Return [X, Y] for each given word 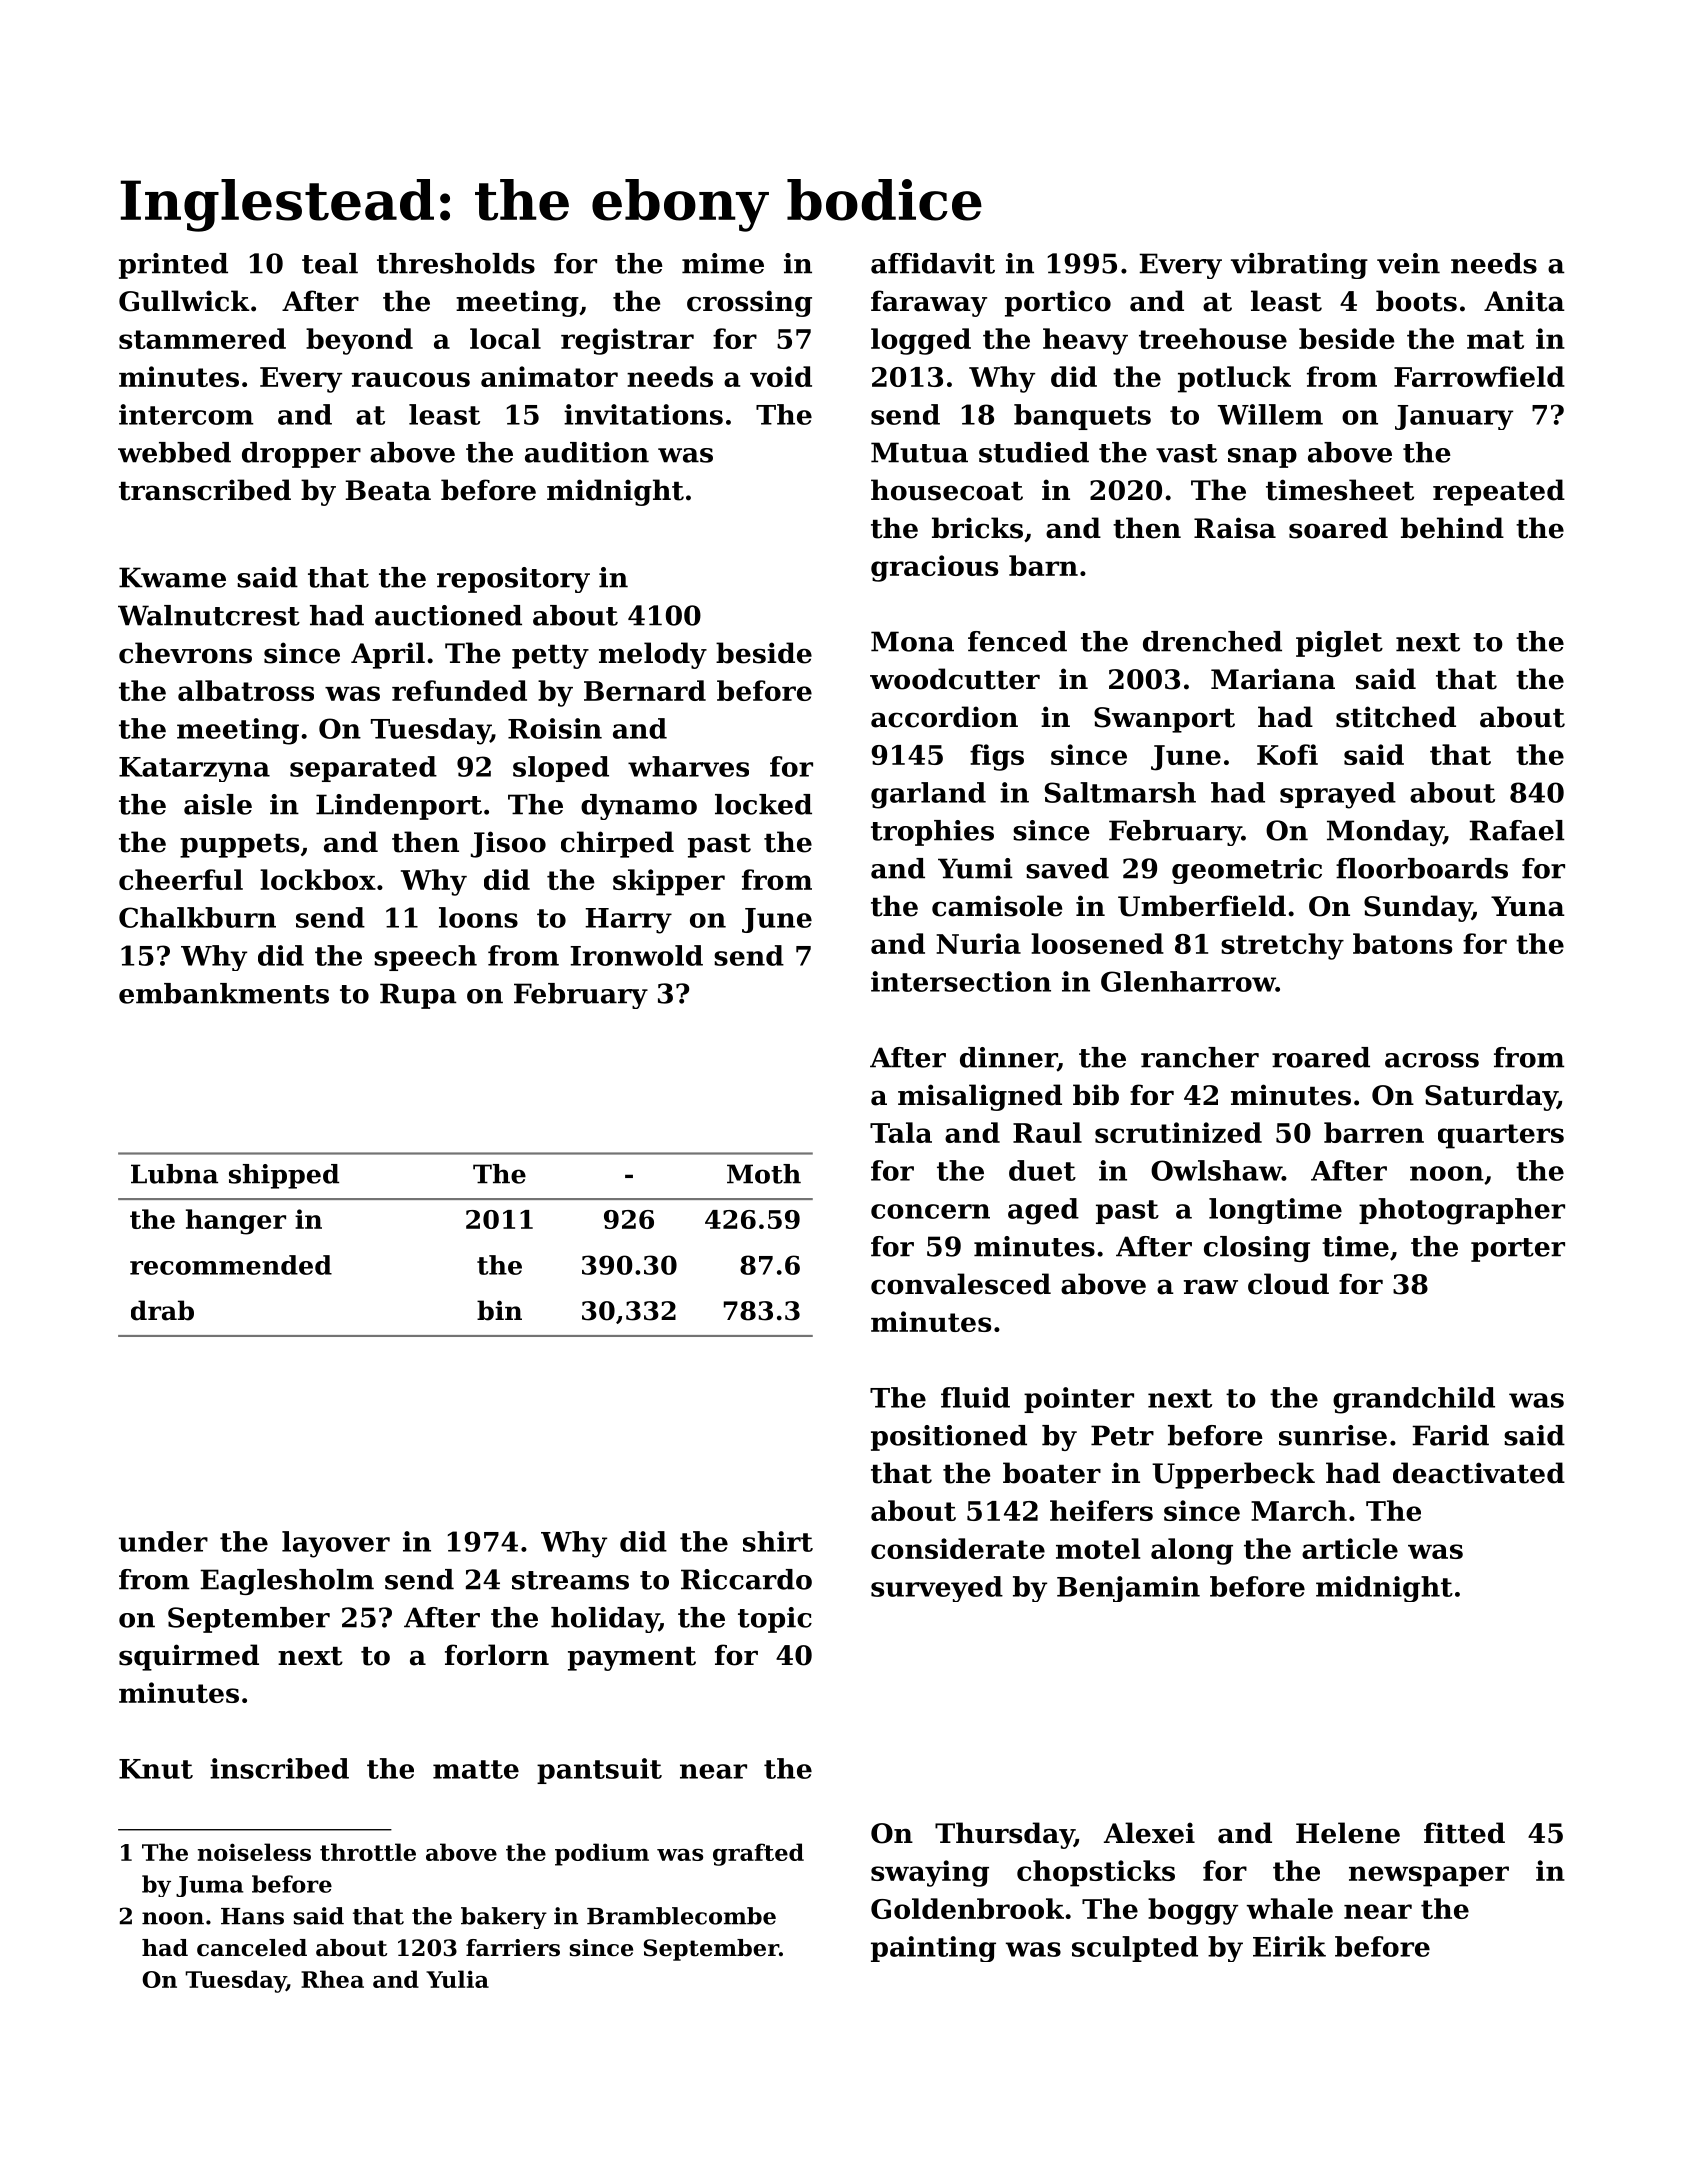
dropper [301, 455]
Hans [252, 1916]
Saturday [1491, 1097]
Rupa [418, 996]
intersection [961, 981]
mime [723, 263]
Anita [1524, 301]
